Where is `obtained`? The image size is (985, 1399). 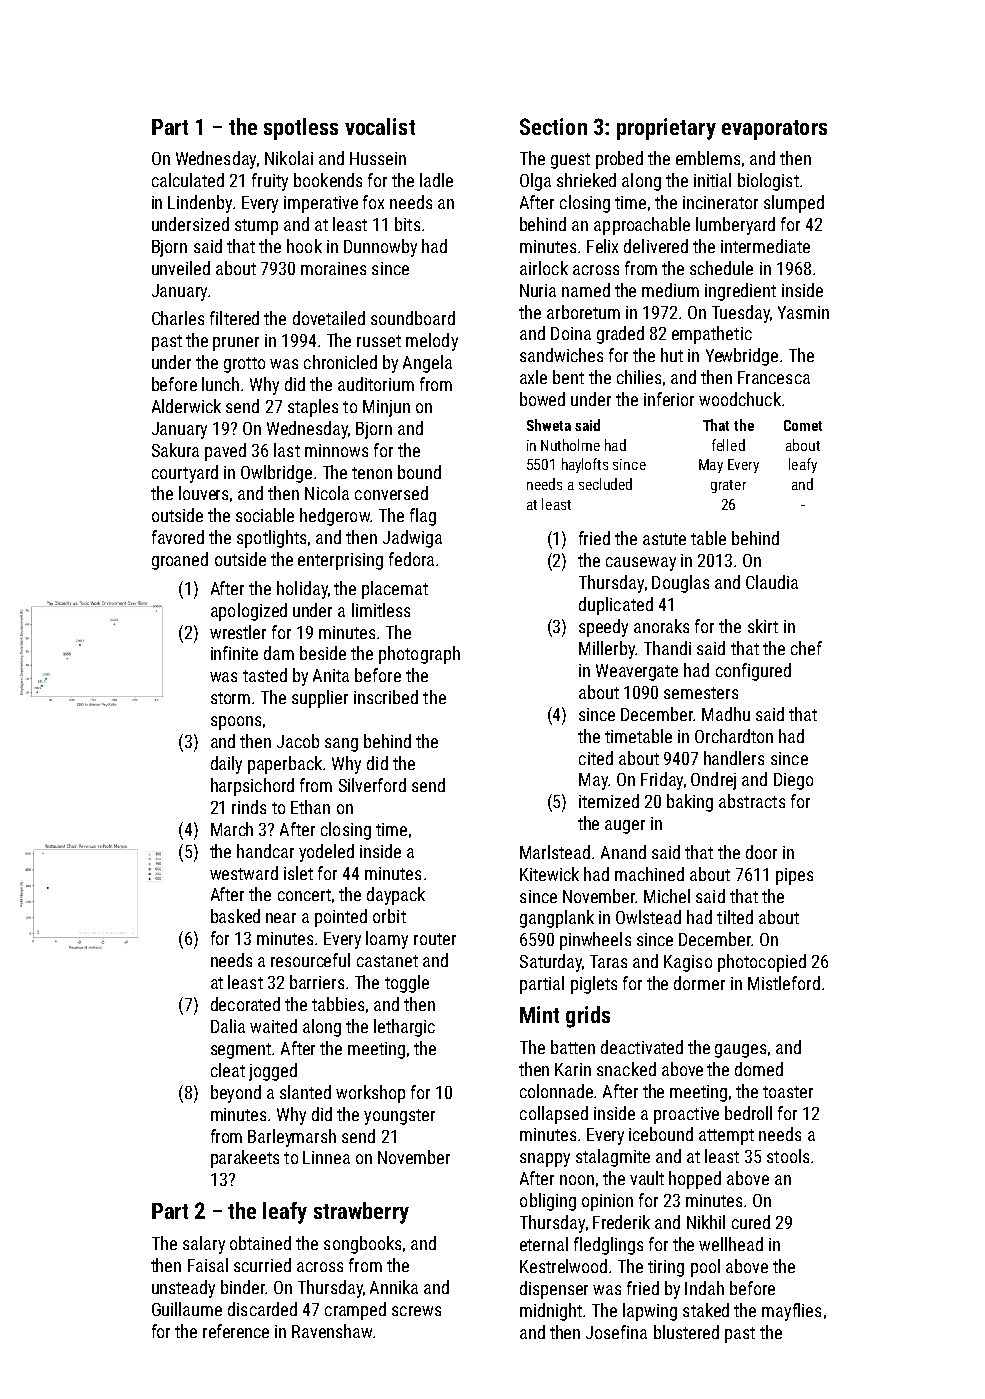
obtained is located at coordinates (260, 1243).
